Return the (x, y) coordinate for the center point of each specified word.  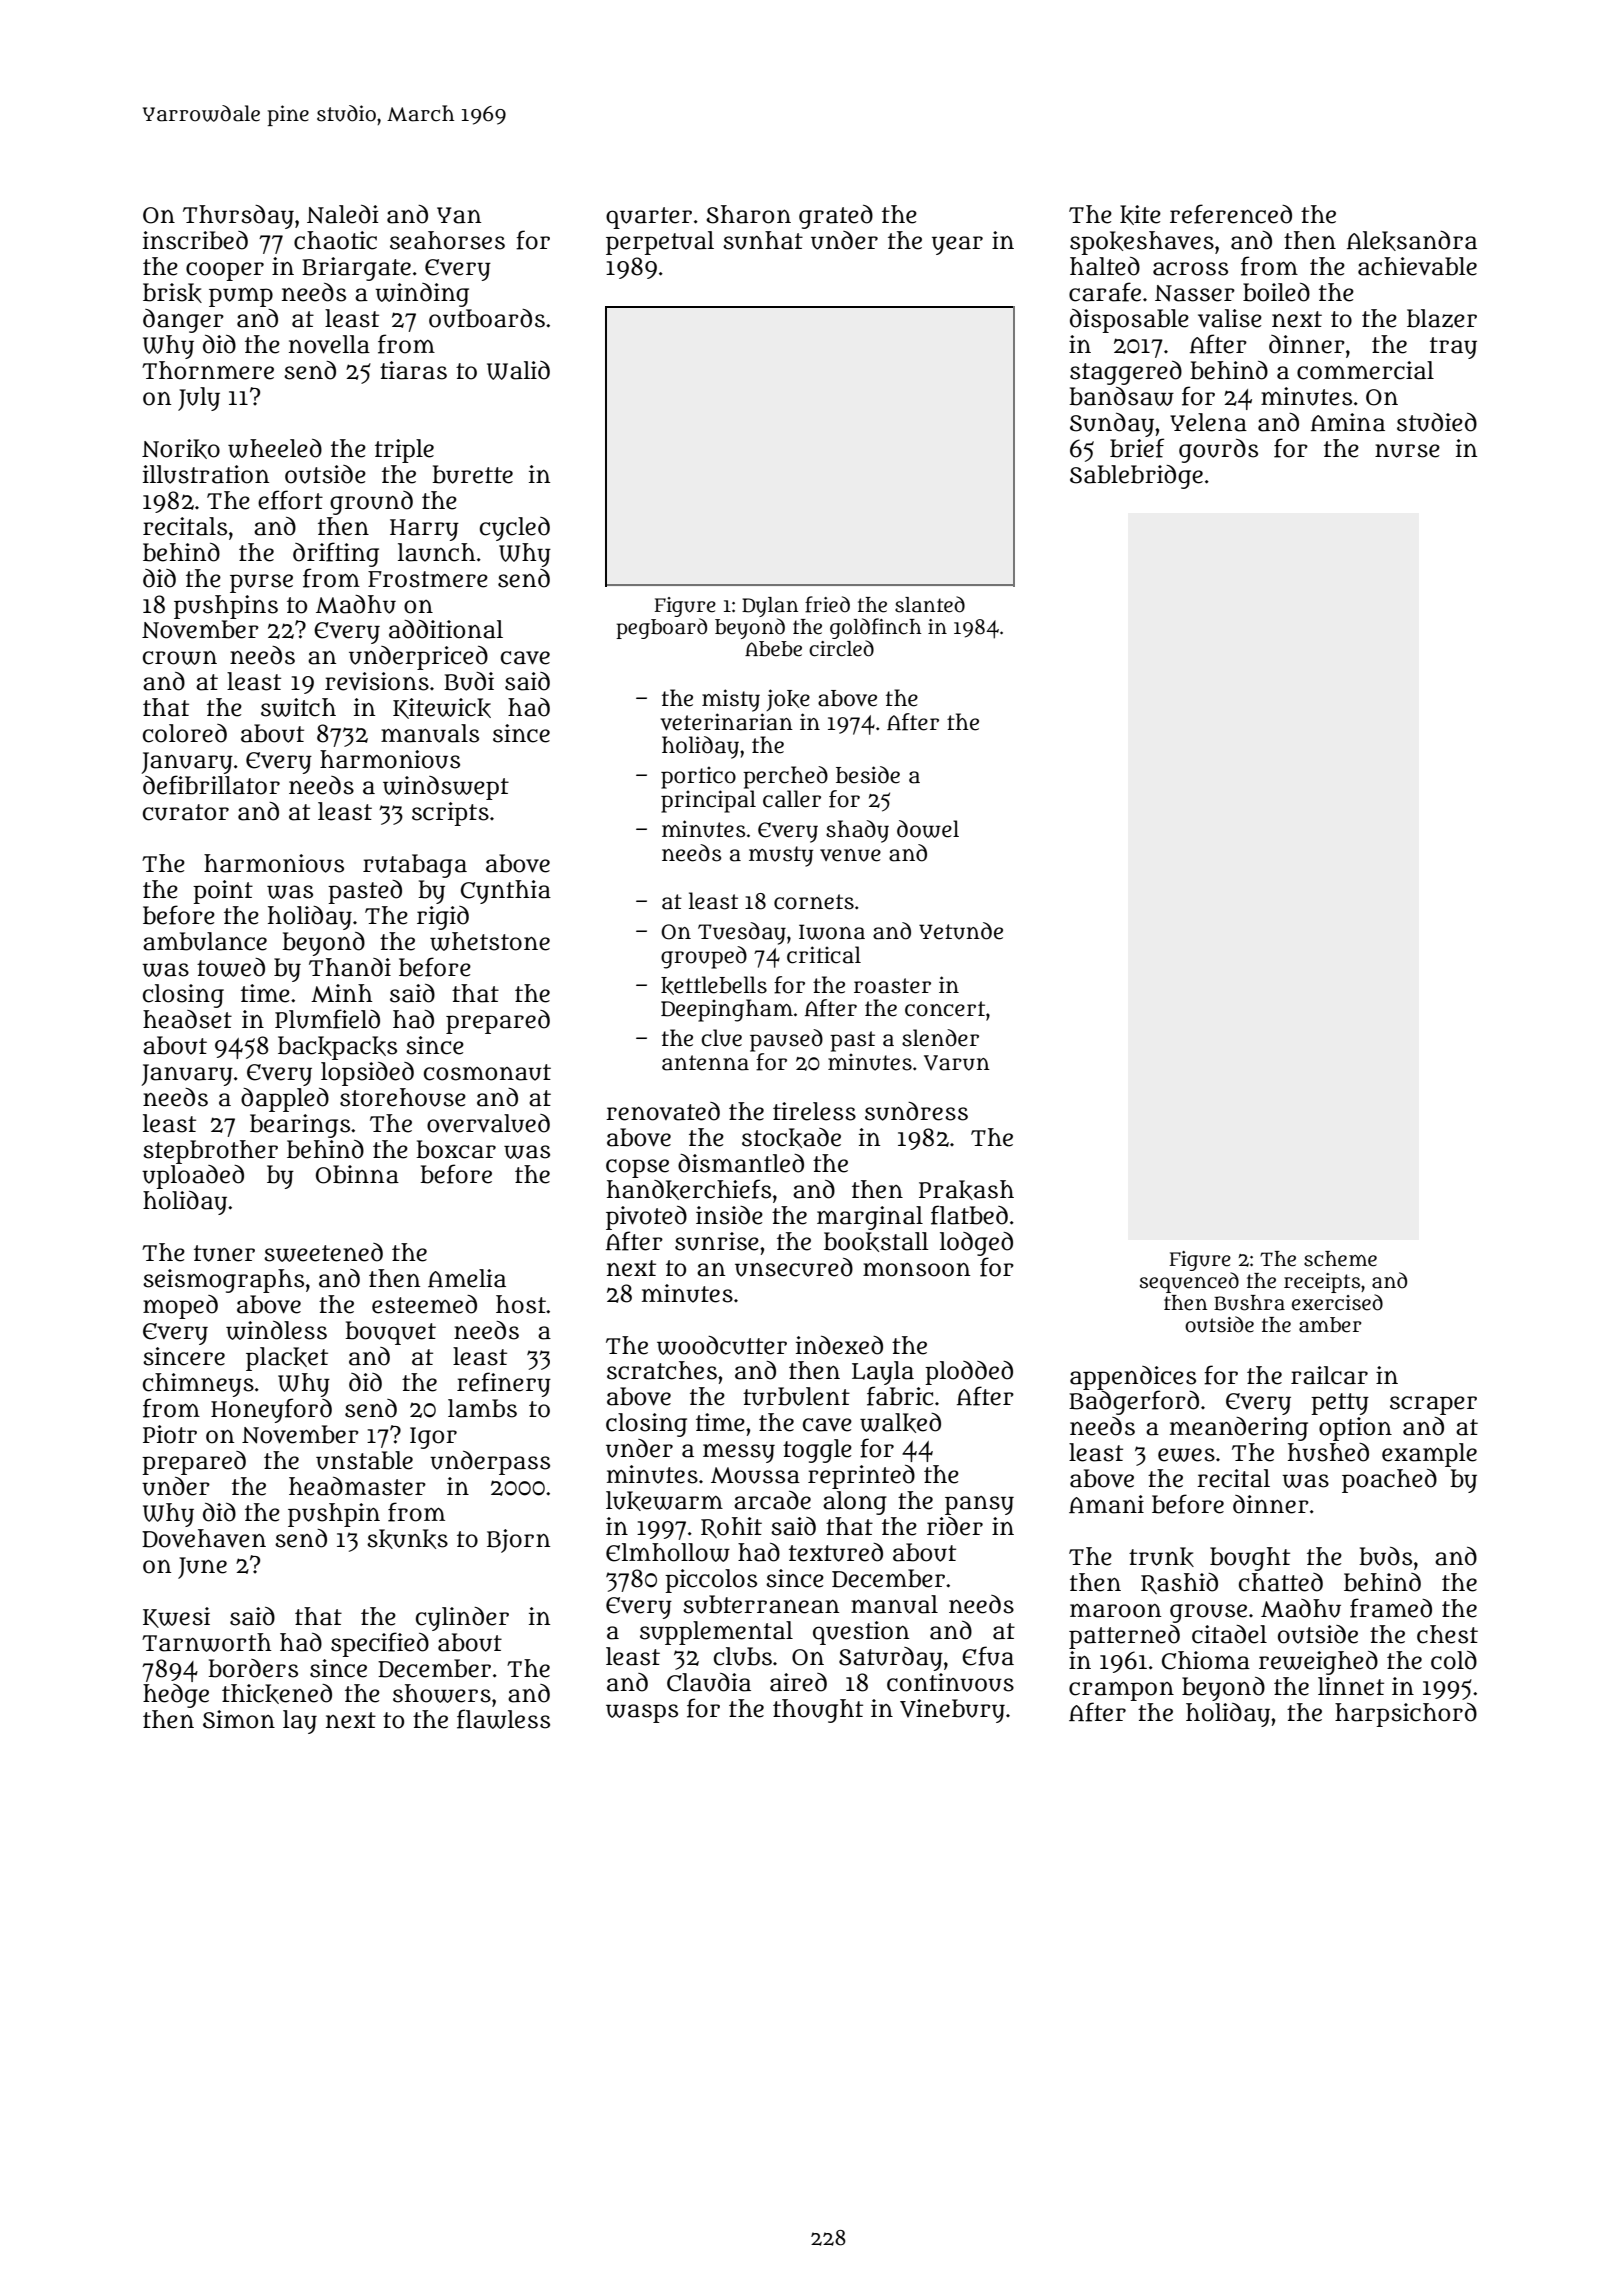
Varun (957, 1063)
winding (422, 295)
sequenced (1189, 1282)
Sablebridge (1136, 477)
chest (1447, 1634)
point (223, 892)
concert (945, 1009)
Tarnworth (206, 1642)
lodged (976, 1244)
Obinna (357, 1174)
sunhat (763, 240)
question (861, 1633)
